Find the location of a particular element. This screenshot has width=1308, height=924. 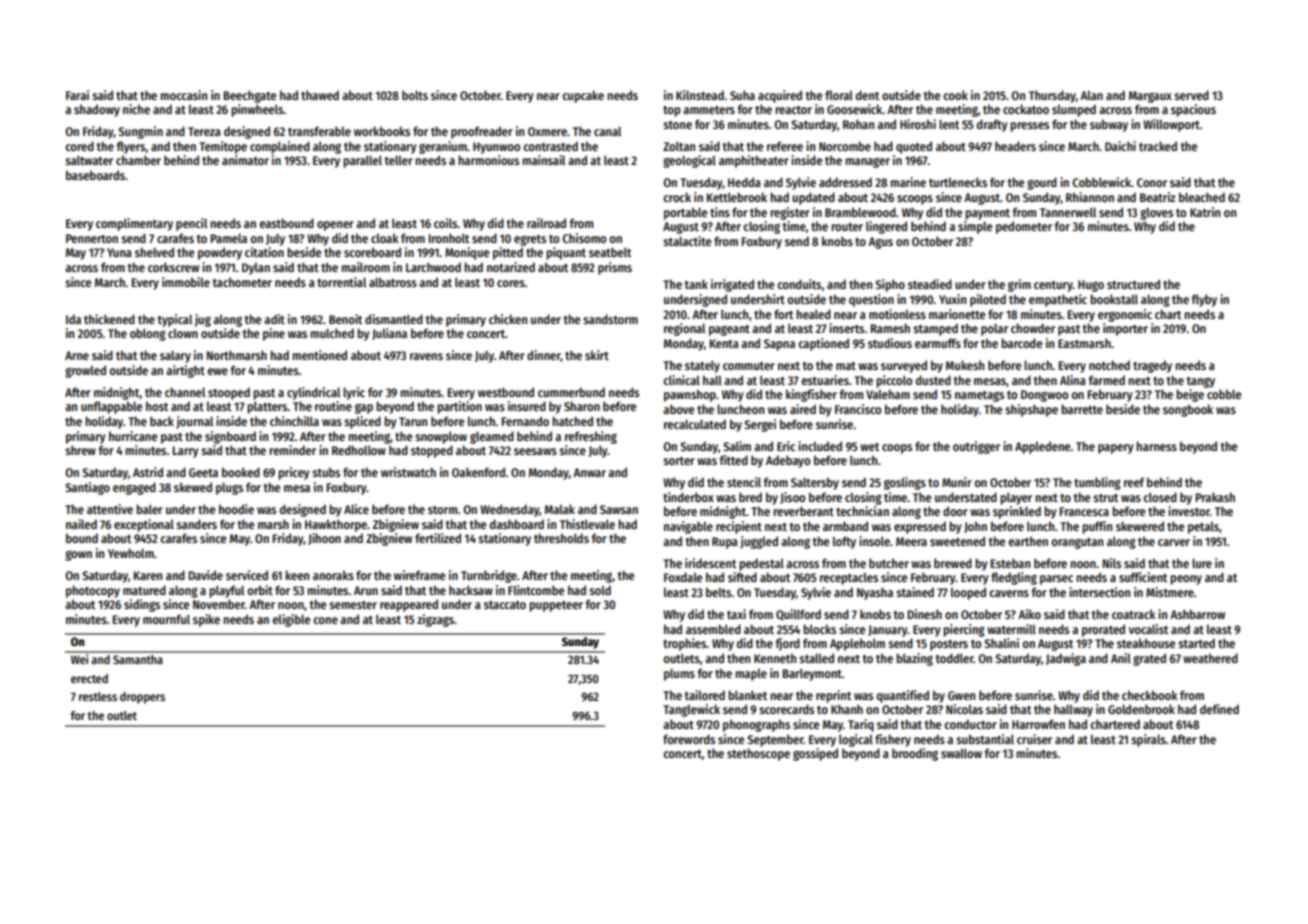

Santiago is located at coordinates (87, 488).
